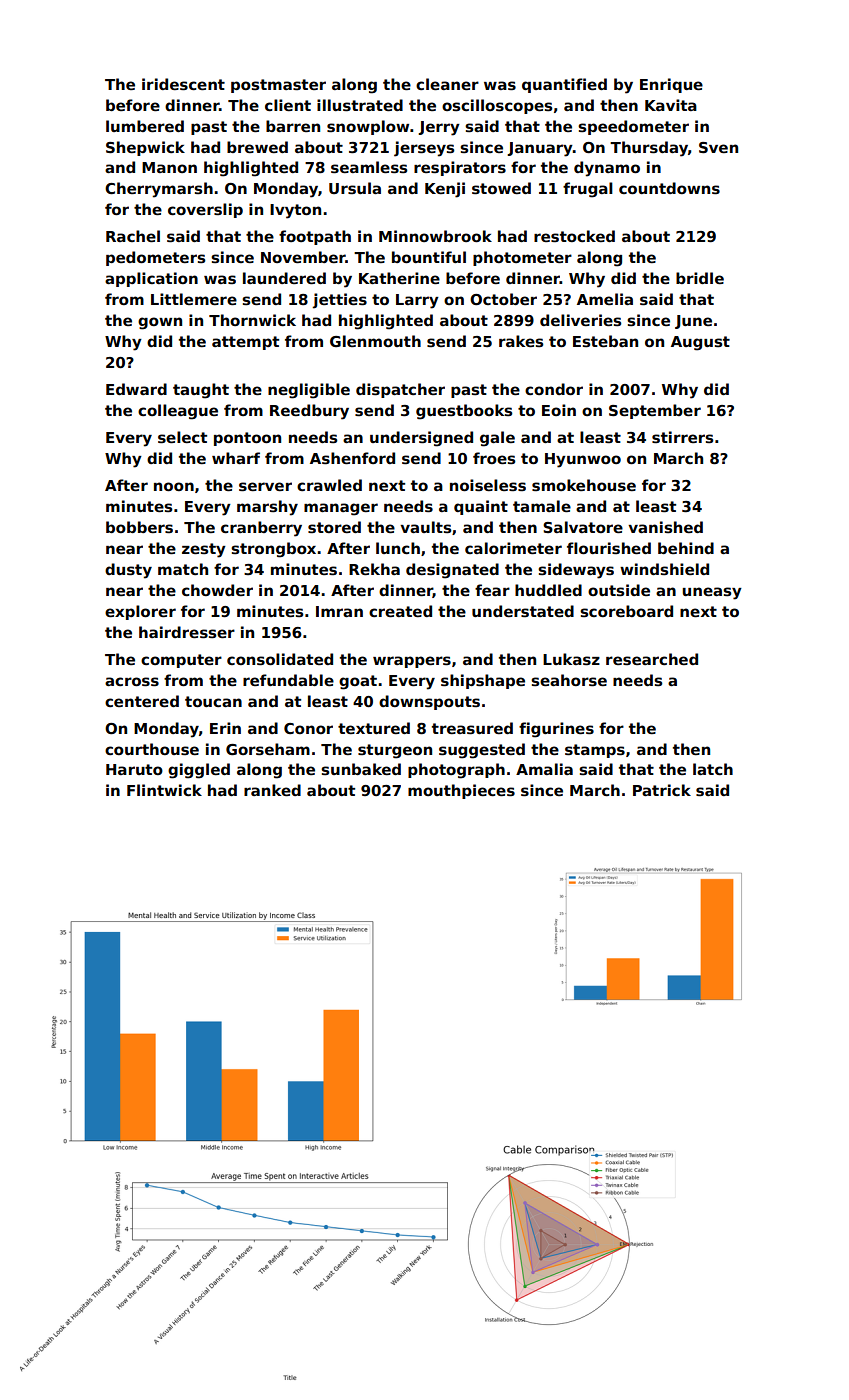 This page has height=1400, width=849. Describe the element at coordinates (564, 85) in the page. I see `quantified` at that location.
